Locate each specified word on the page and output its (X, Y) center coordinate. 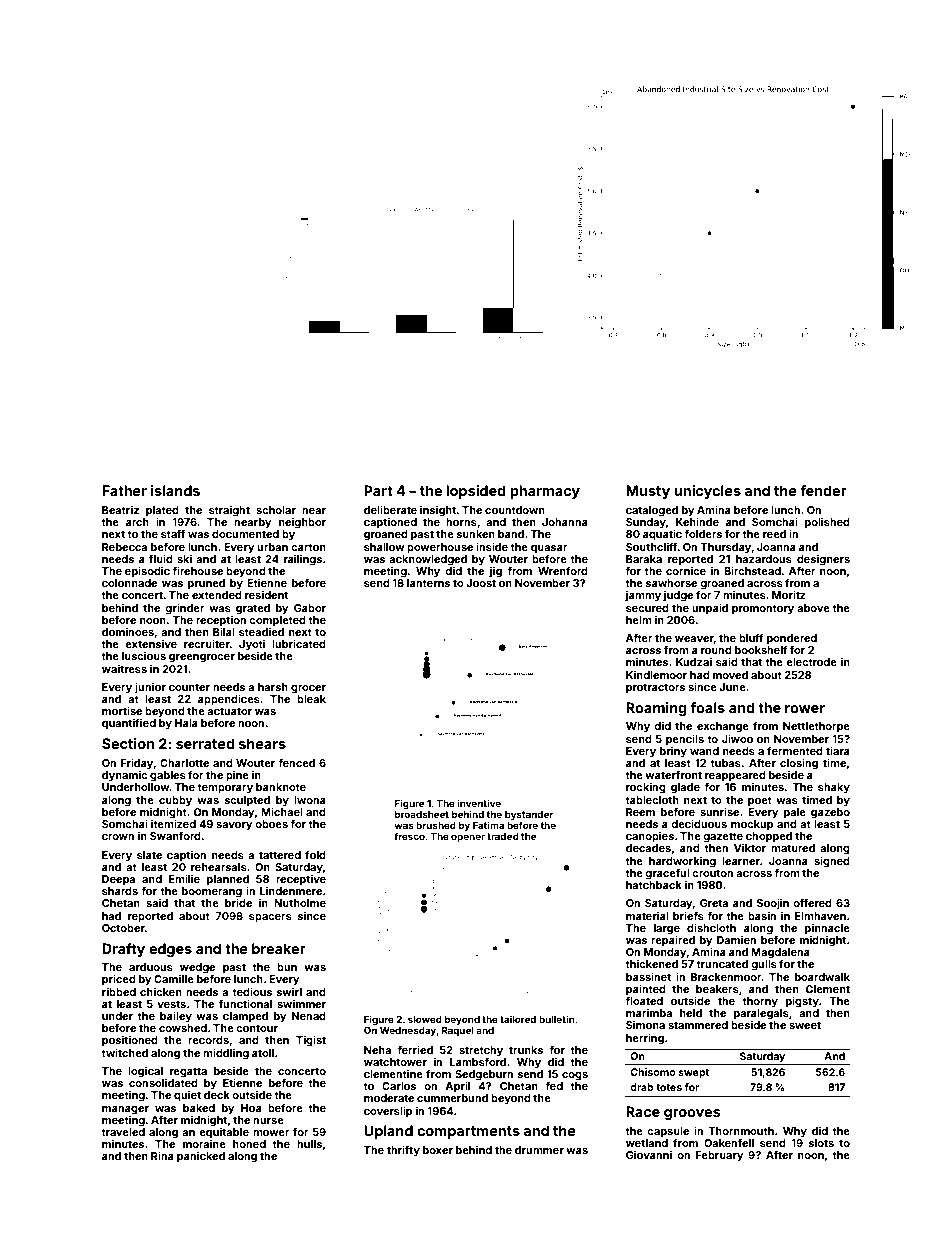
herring (645, 1039)
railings (303, 560)
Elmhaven (820, 916)
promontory (763, 609)
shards (120, 891)
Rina (162, 1155)
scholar (276, 510)
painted (646, 989)
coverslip (388, 1111)
